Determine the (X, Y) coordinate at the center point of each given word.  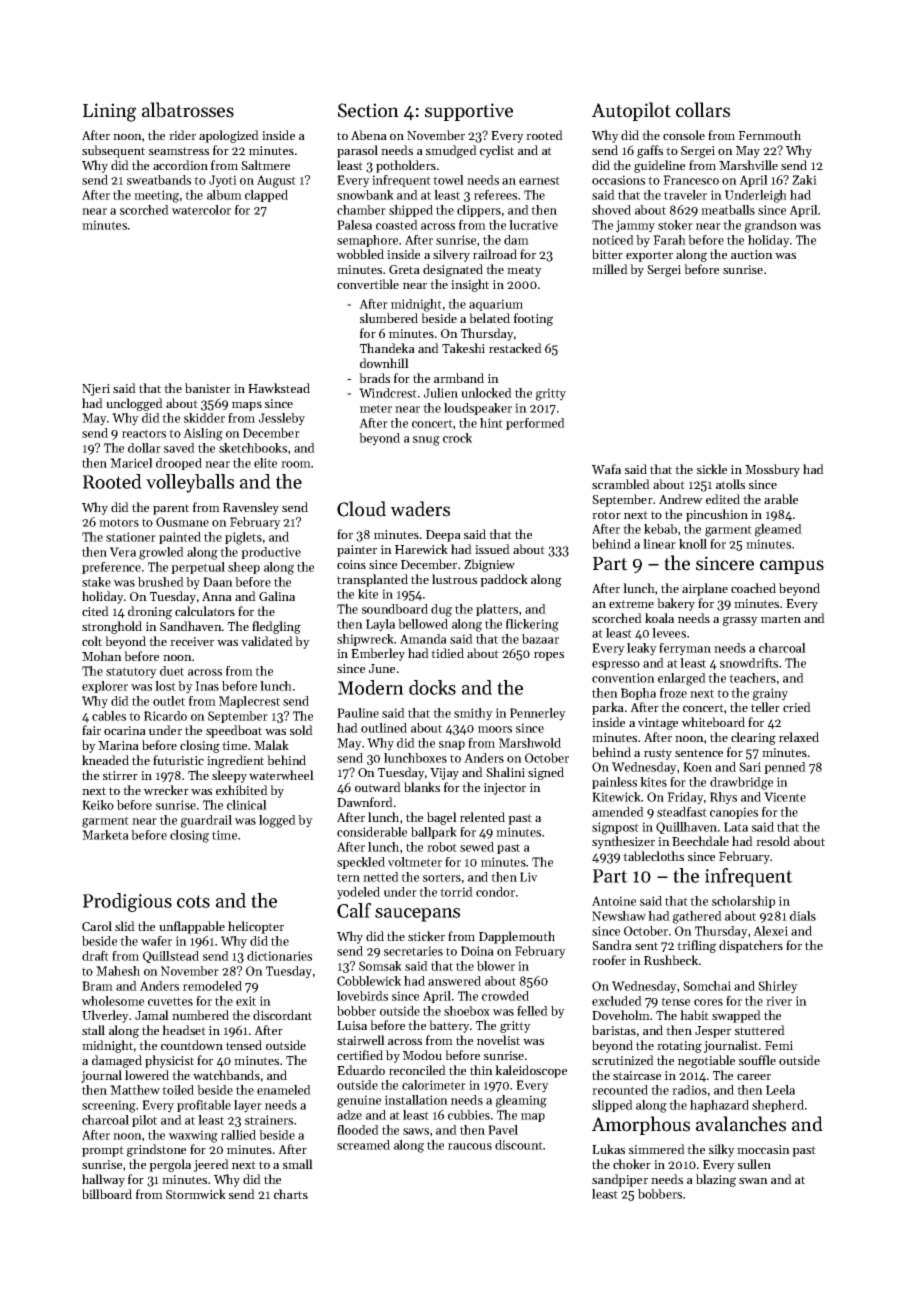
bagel (442, 818)
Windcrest (388, 393)
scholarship (743, 902)
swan (753, 1180)
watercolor (201, 210)
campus (792, 567)
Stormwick (196, 1194)
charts (291, 1194)
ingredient (235, 761)
